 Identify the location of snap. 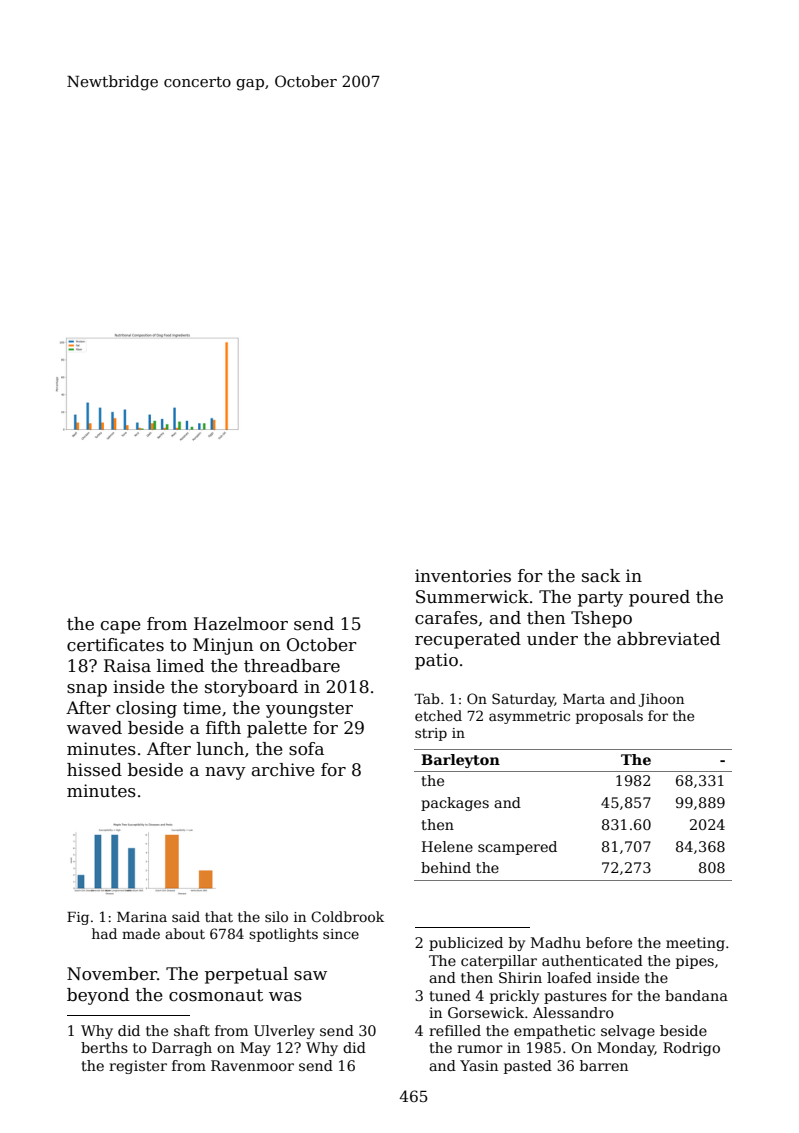
(87, 690).
